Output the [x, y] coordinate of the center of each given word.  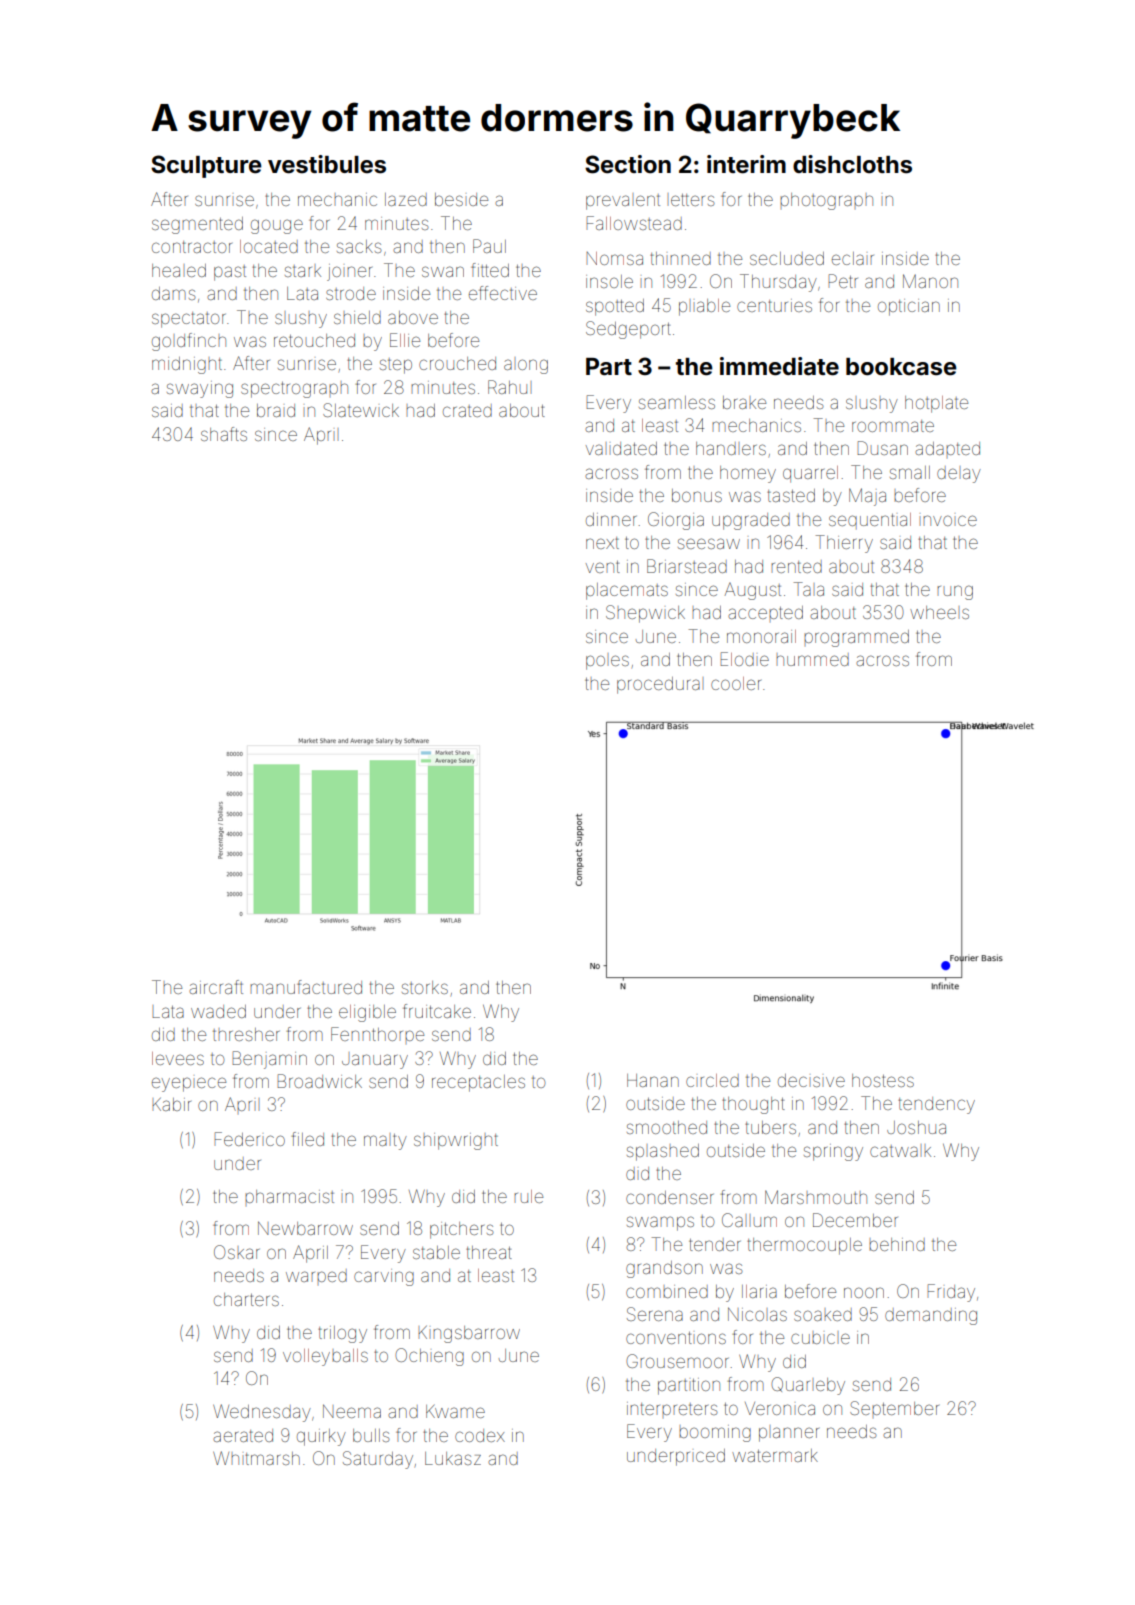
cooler [736, 683]
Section [628, 164]
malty [385, 1142]
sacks [359, 246]
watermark [775, 1455]
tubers [771, 1127]
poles [607, 662]
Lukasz [453, 1458]
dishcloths [852, 164]
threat [489, 1252]
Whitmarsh [256, 1458]
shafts [224, 434]
